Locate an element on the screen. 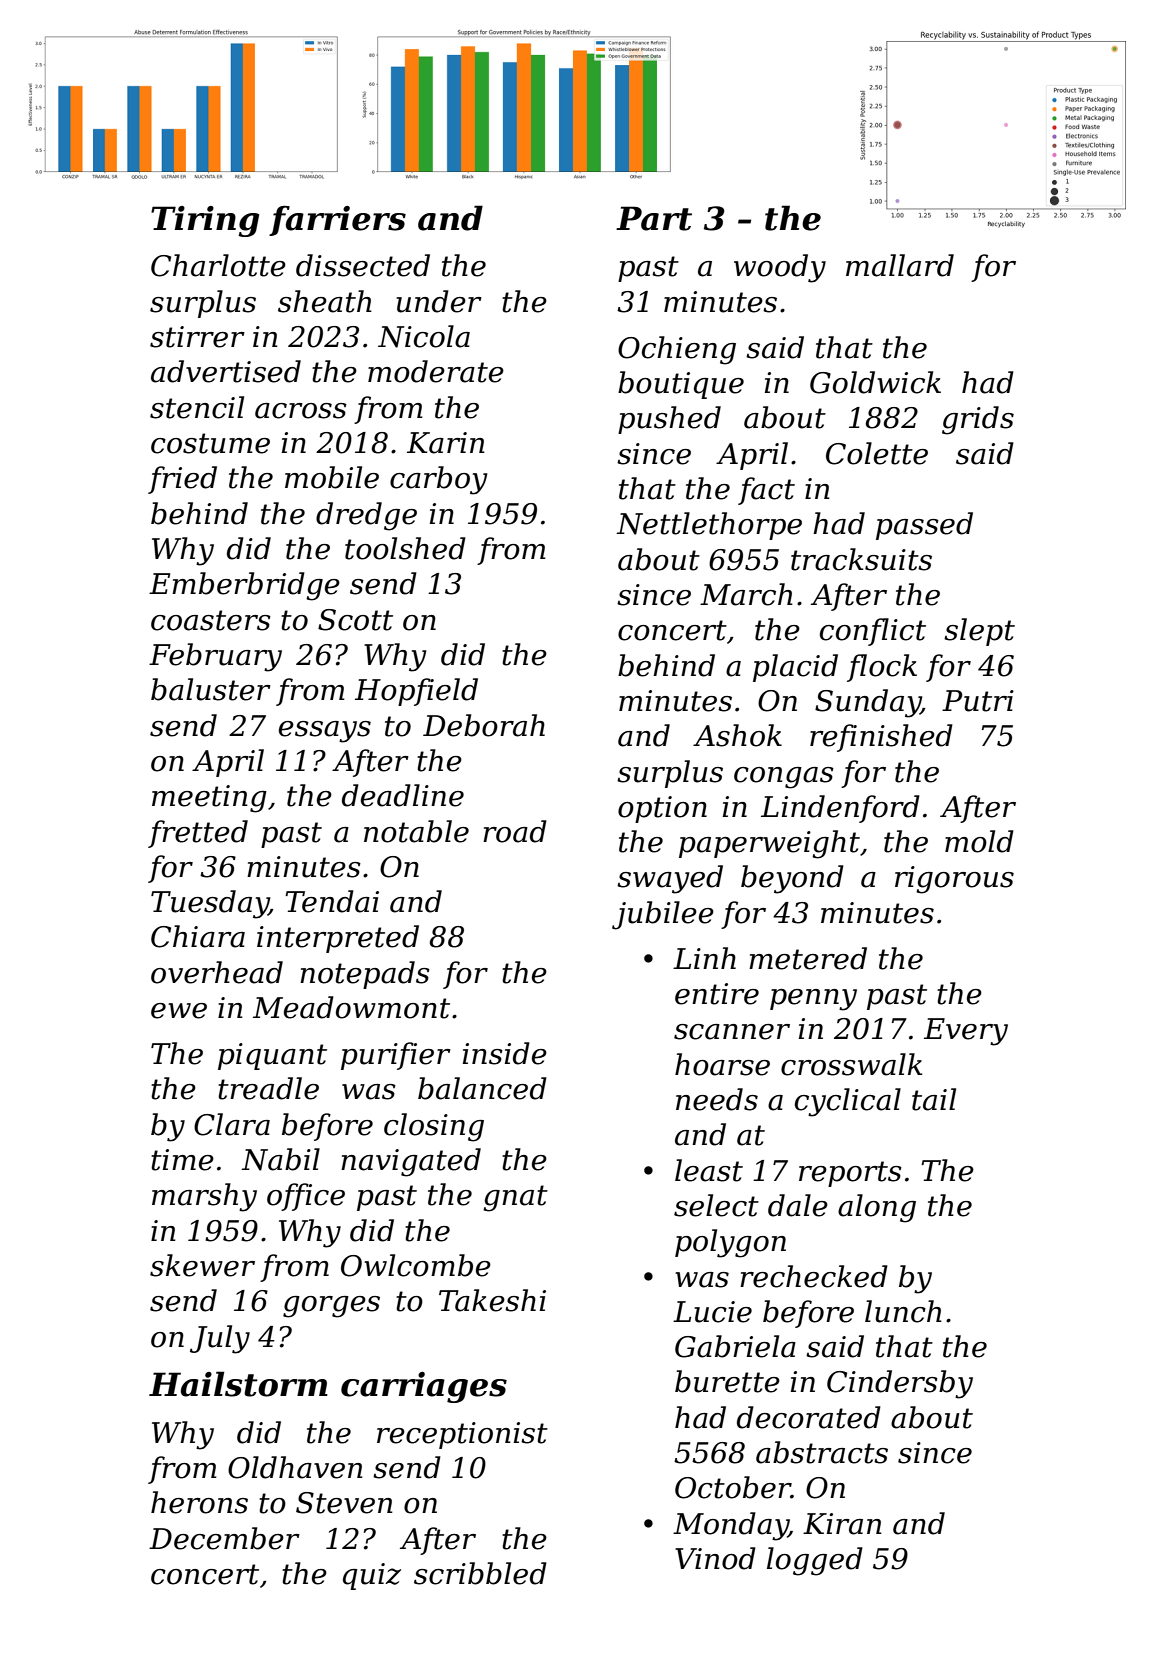  jubilee is located at coordinates (663, 915).
